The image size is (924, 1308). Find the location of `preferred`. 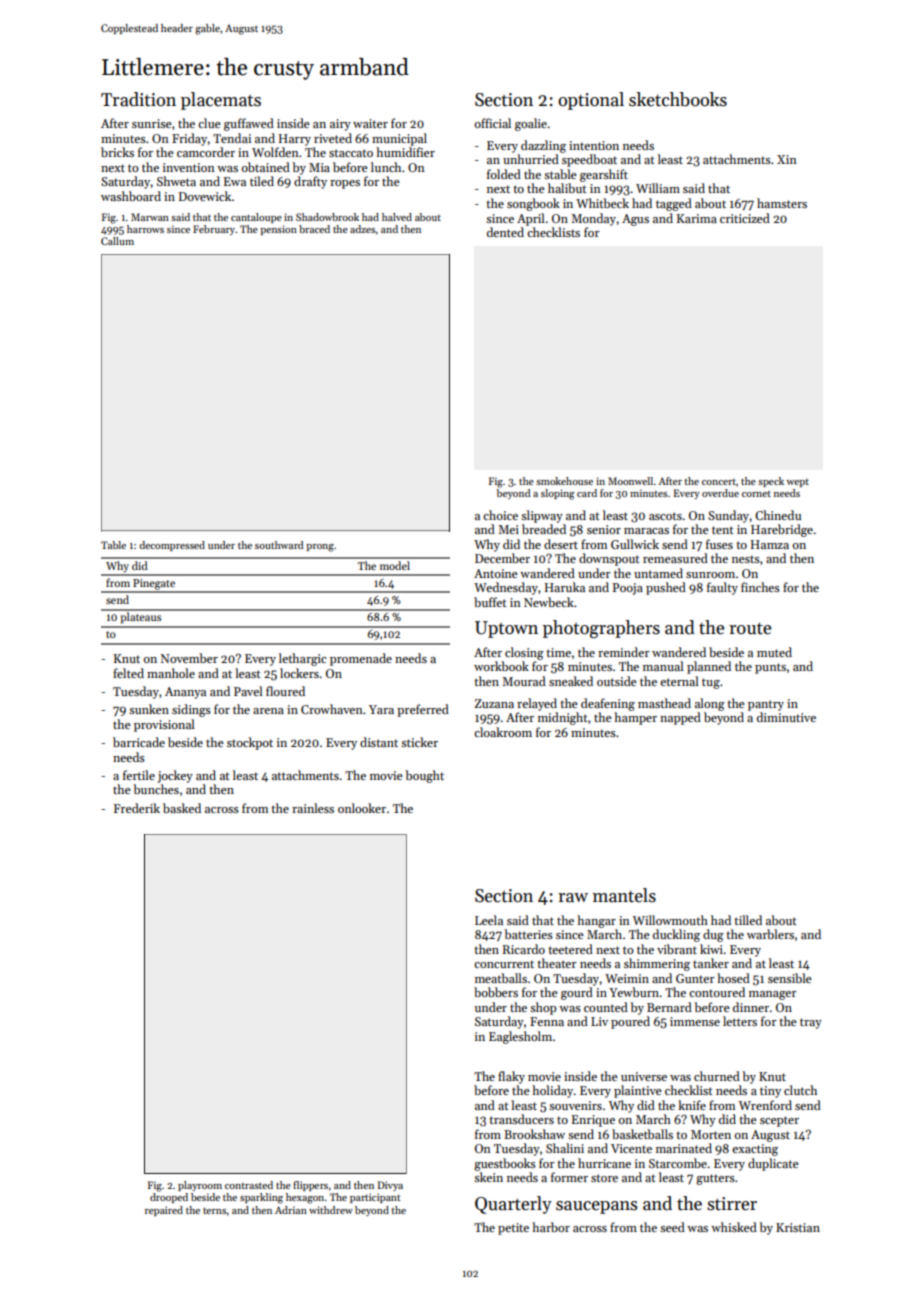

preferred is located at coordinates (423, 710).
